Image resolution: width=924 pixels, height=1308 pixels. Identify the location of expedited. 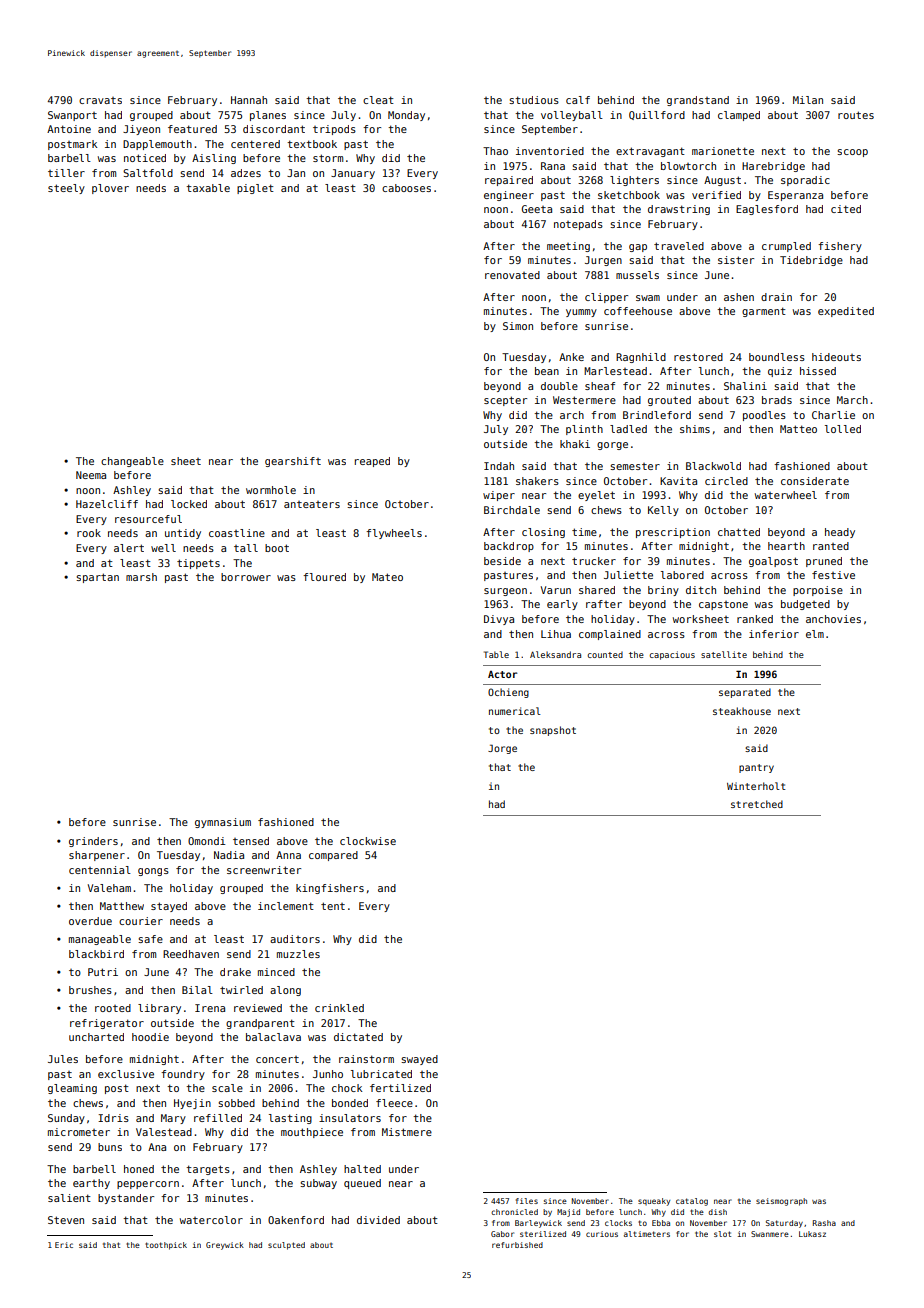
(846, 312).
